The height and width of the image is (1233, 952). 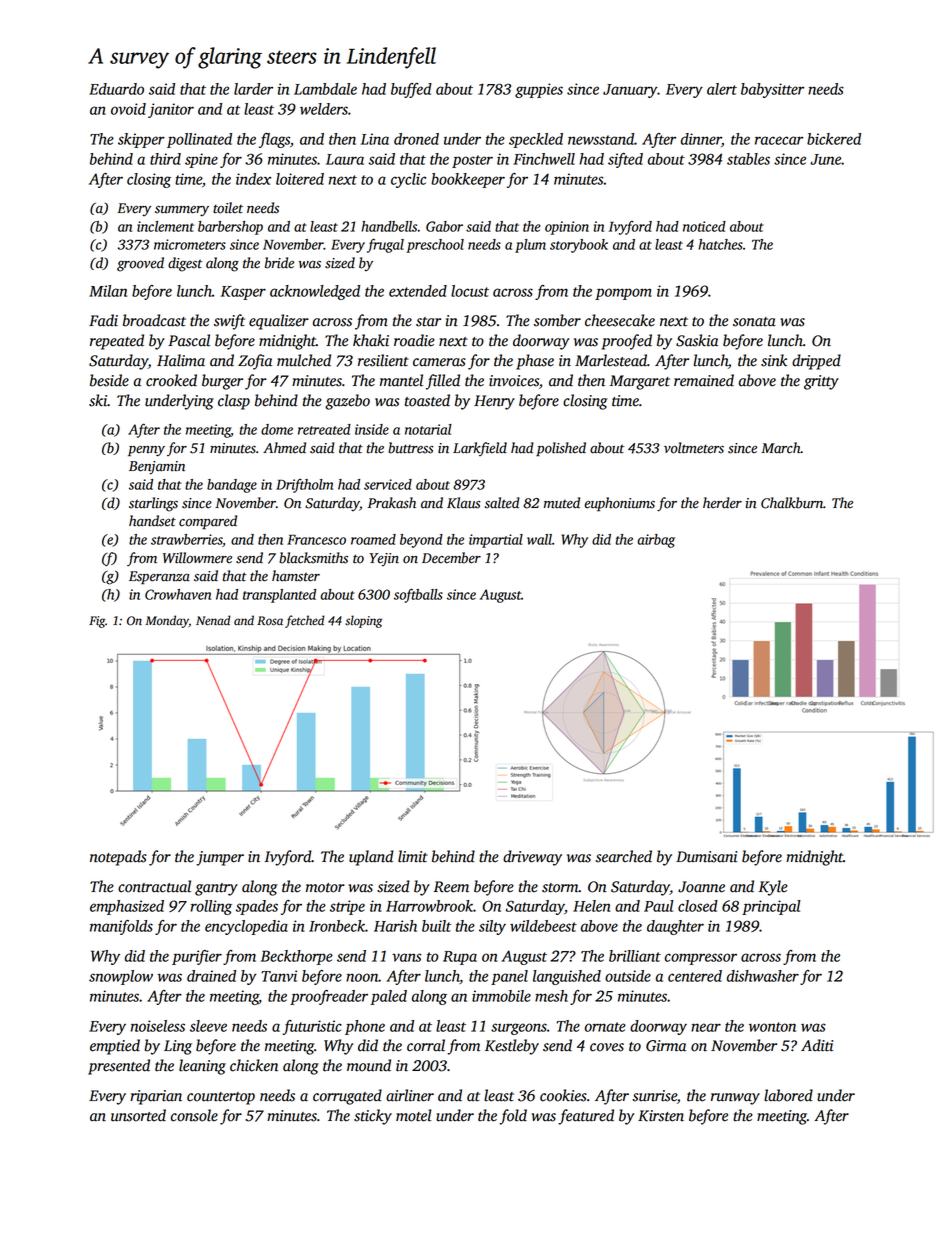 I want to click on principal, so click(x=771, y=907).
